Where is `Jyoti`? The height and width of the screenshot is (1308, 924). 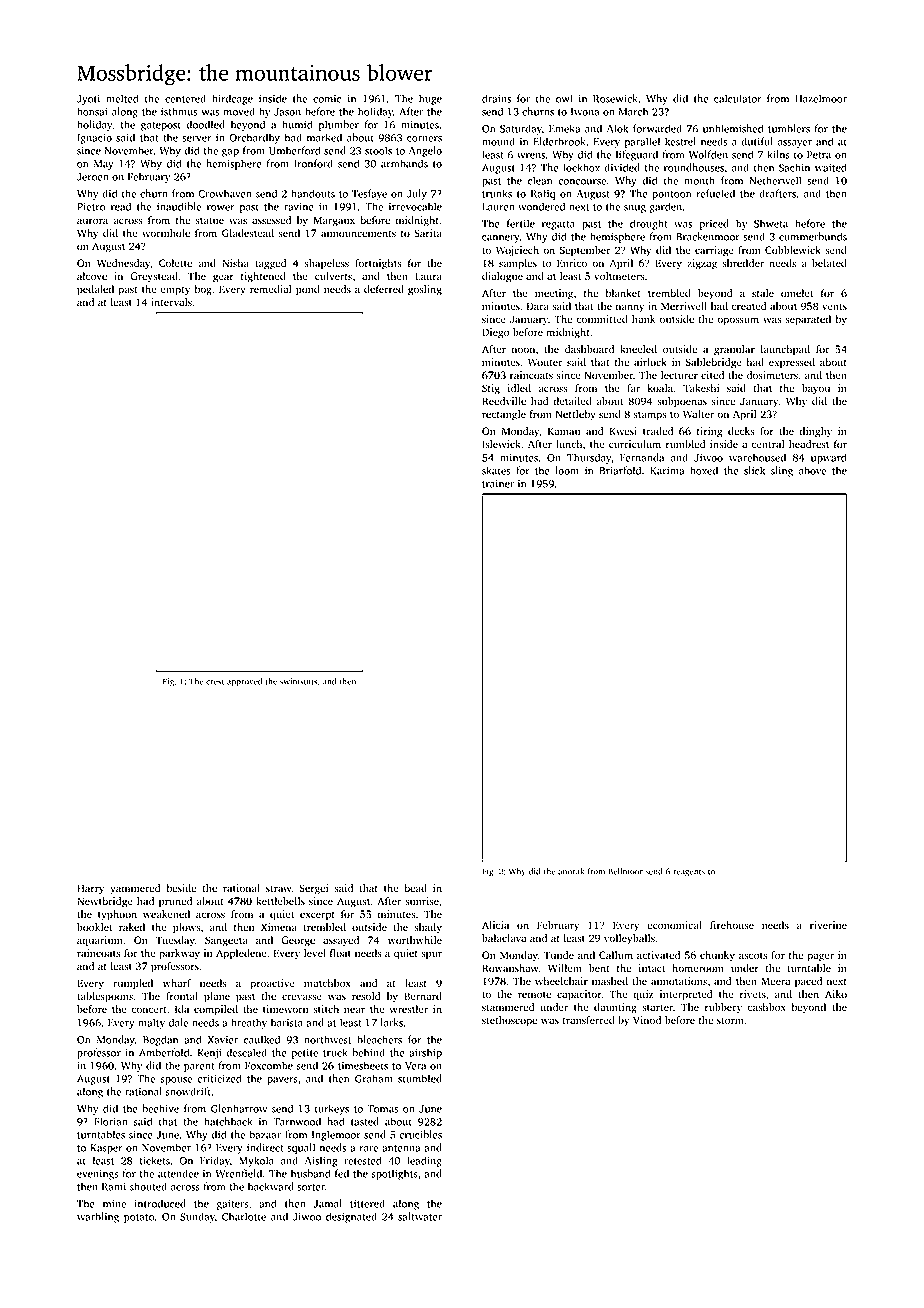
Jyoti is located at coordinates (88, 100).
